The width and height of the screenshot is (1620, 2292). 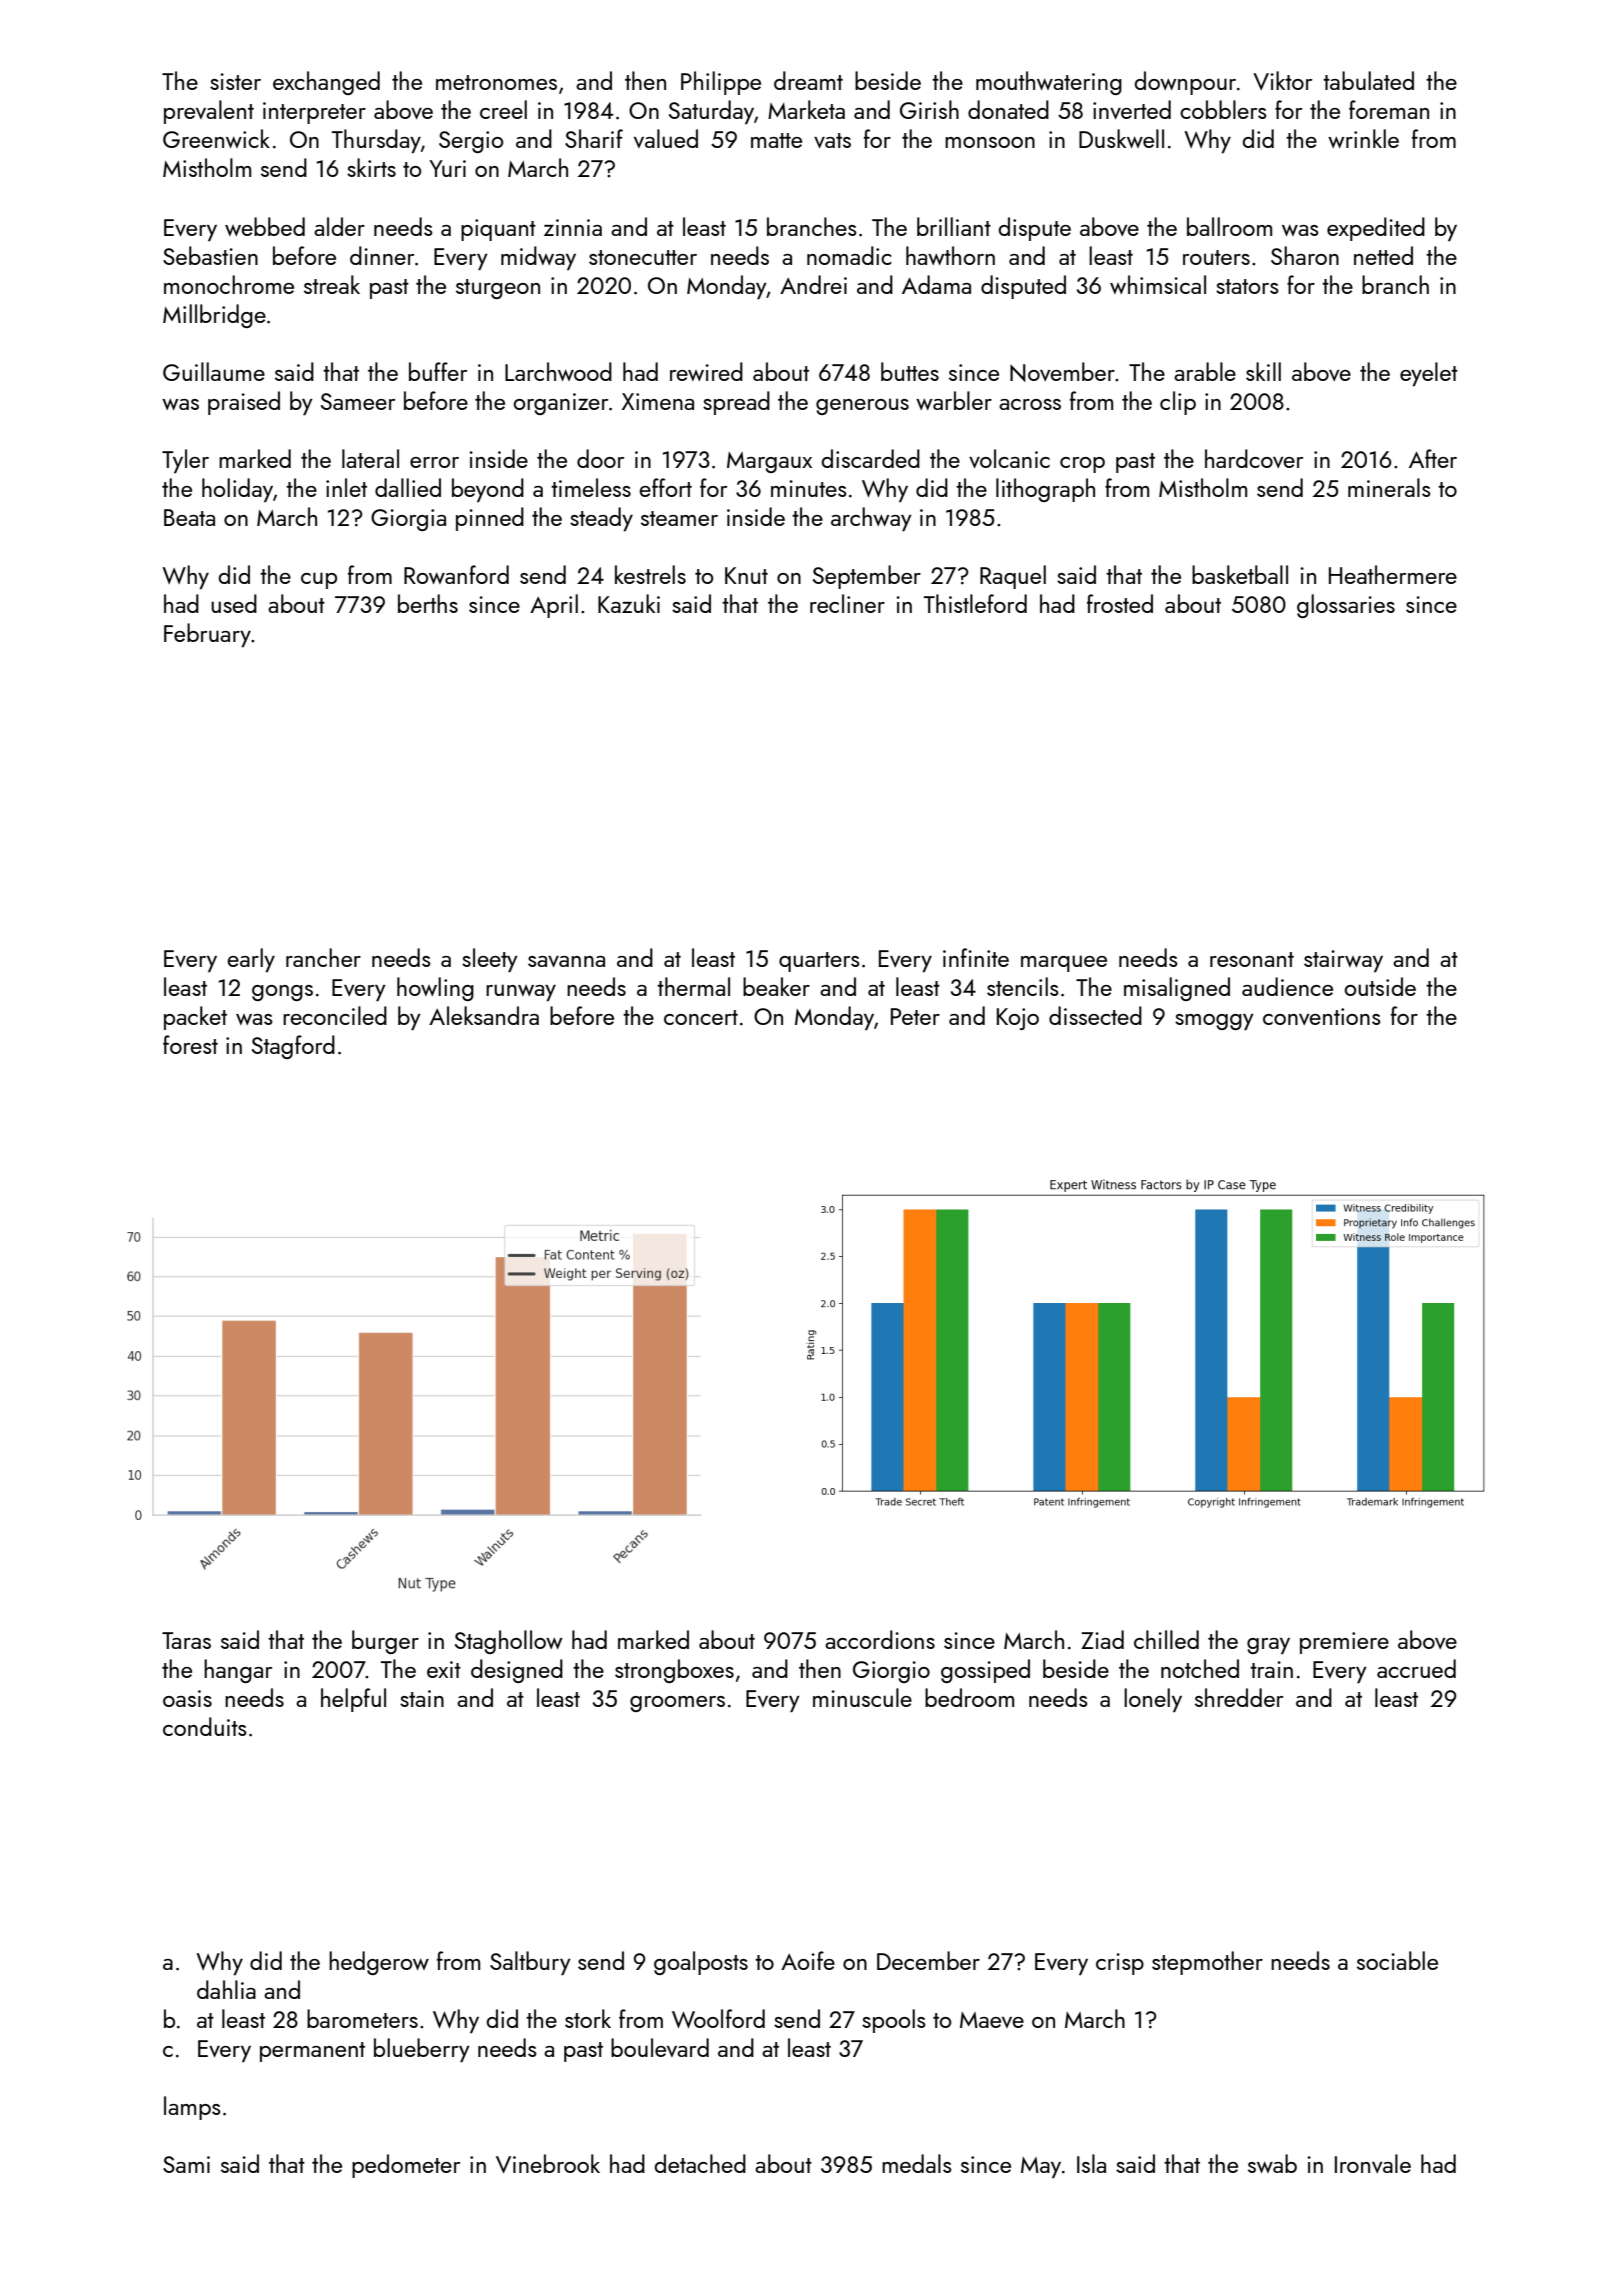 I want to click on smoggy, so click(x=1214, y=1022).
